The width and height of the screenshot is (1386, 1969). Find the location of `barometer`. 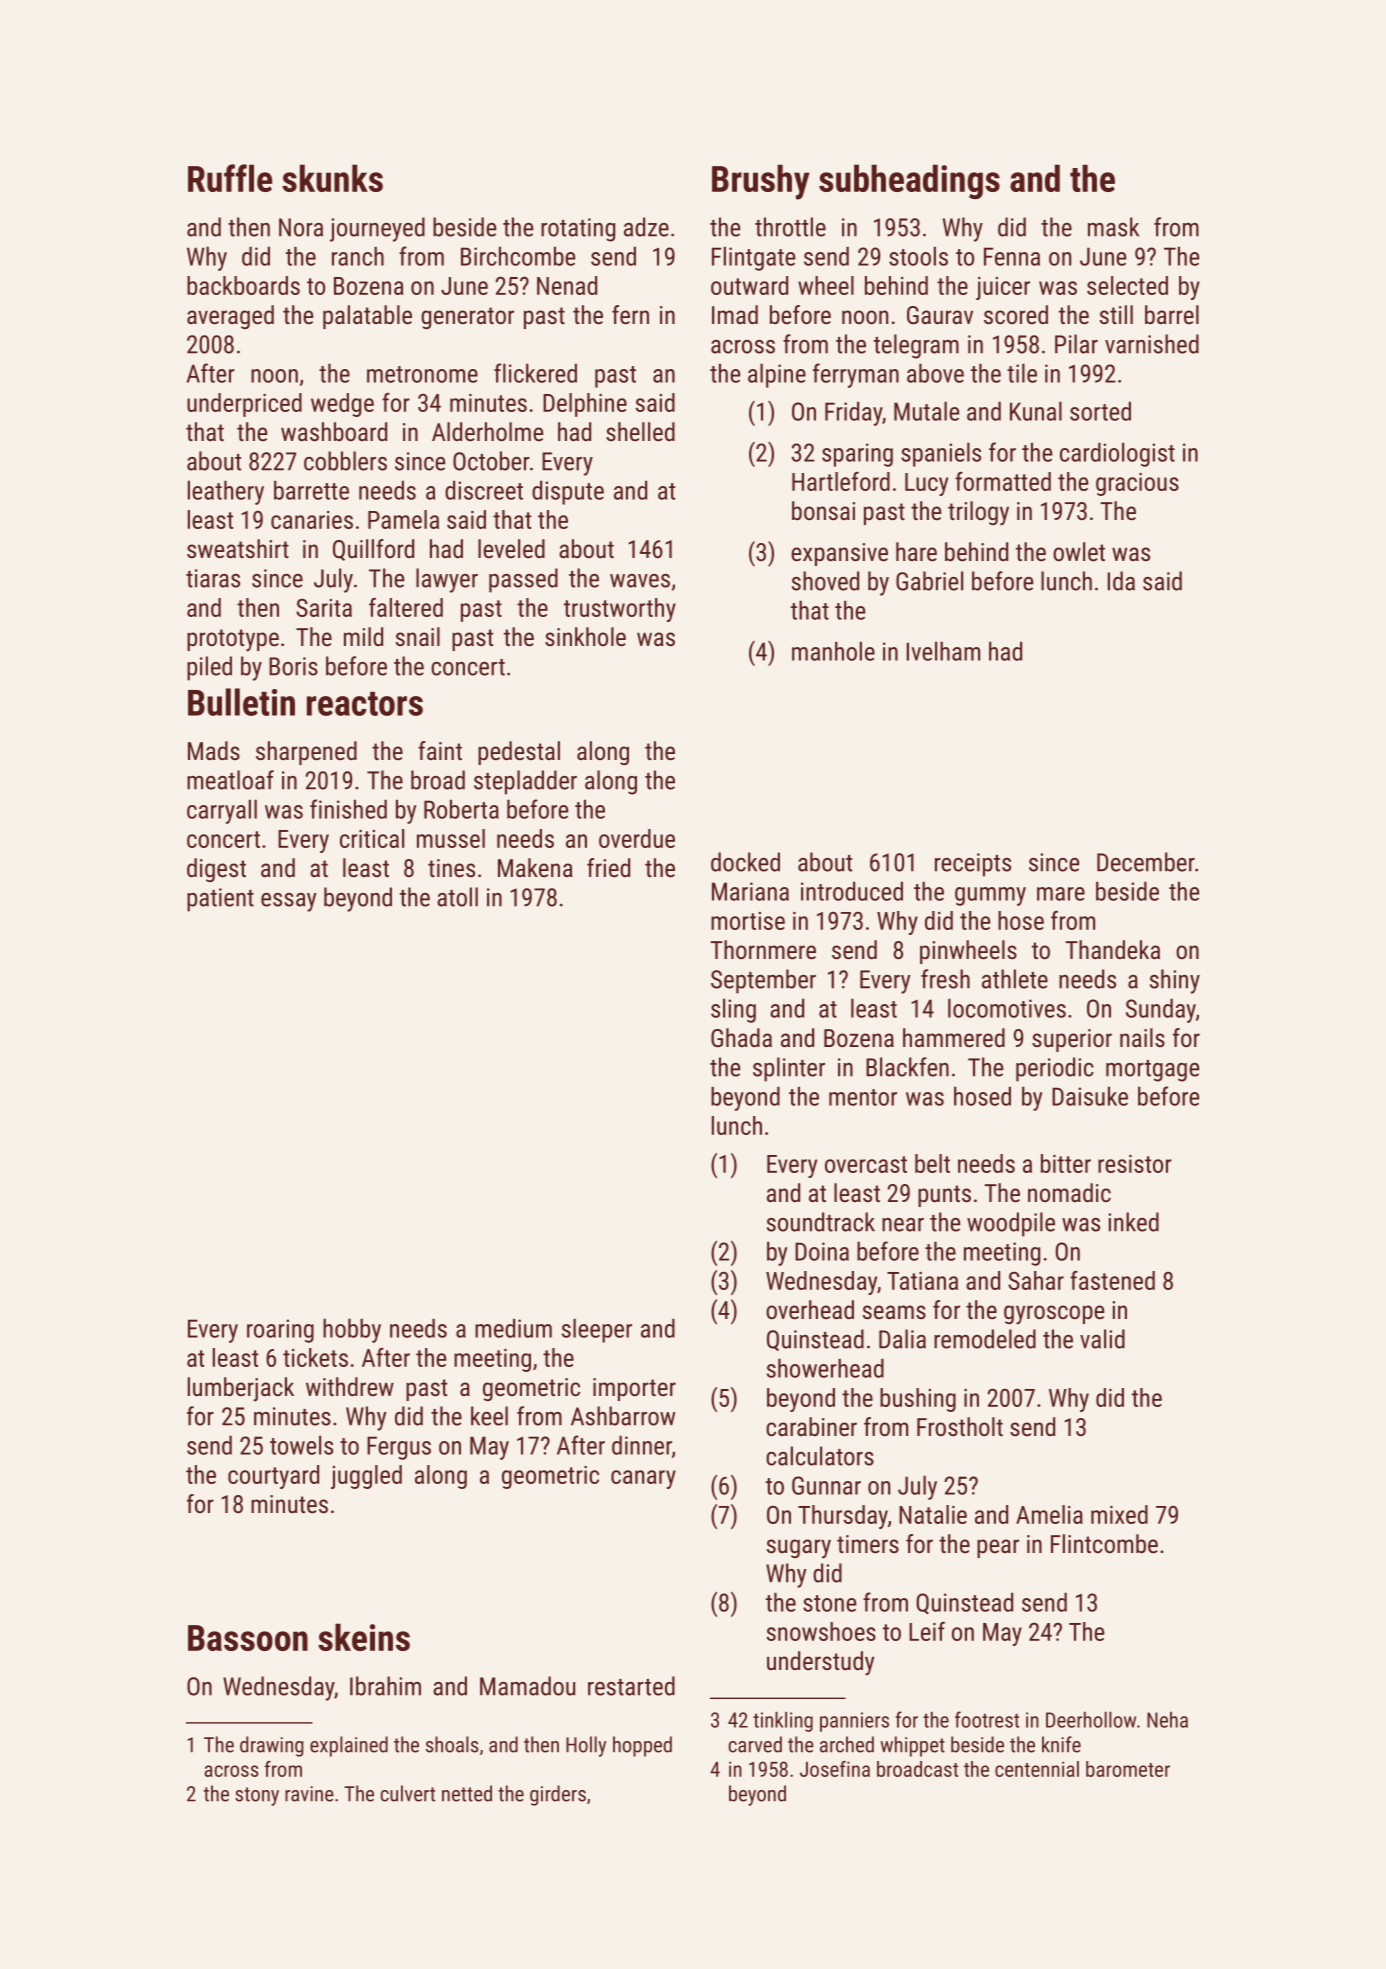

barometer is located at coordinates (1128, 1769).
